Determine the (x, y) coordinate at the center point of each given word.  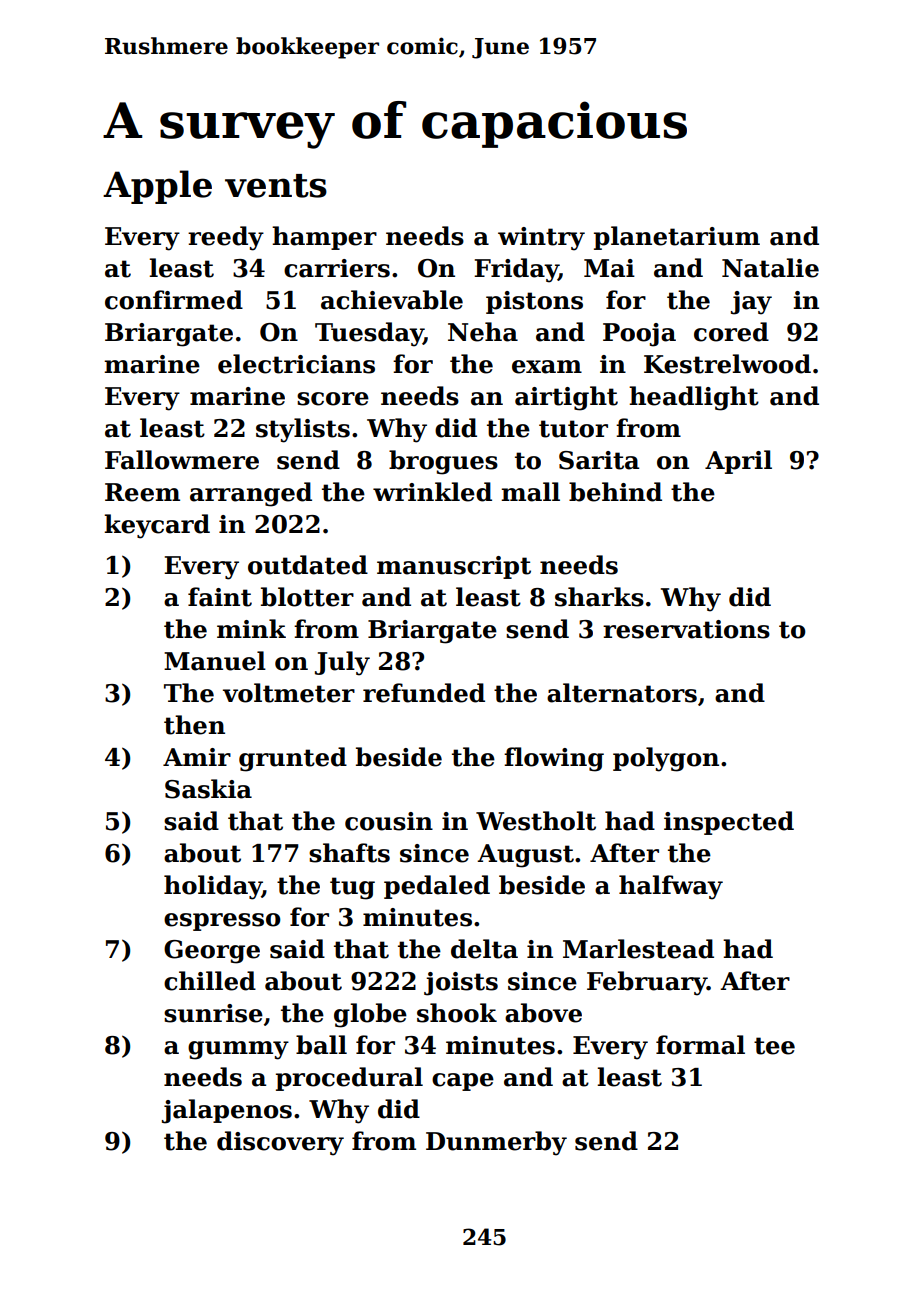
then (194, 725)
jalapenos (227, 1111)
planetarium (677, 238)
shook (457, 1013)
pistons (534, 302)
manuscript (454, 567)
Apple (157, 187)
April (738, 462)
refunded (424, 693)
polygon (666, 759)
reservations (686, 629)
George (212, 952)
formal (700, 1045)
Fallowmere (182, 460)
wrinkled (432, 492)
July (342, 663)
